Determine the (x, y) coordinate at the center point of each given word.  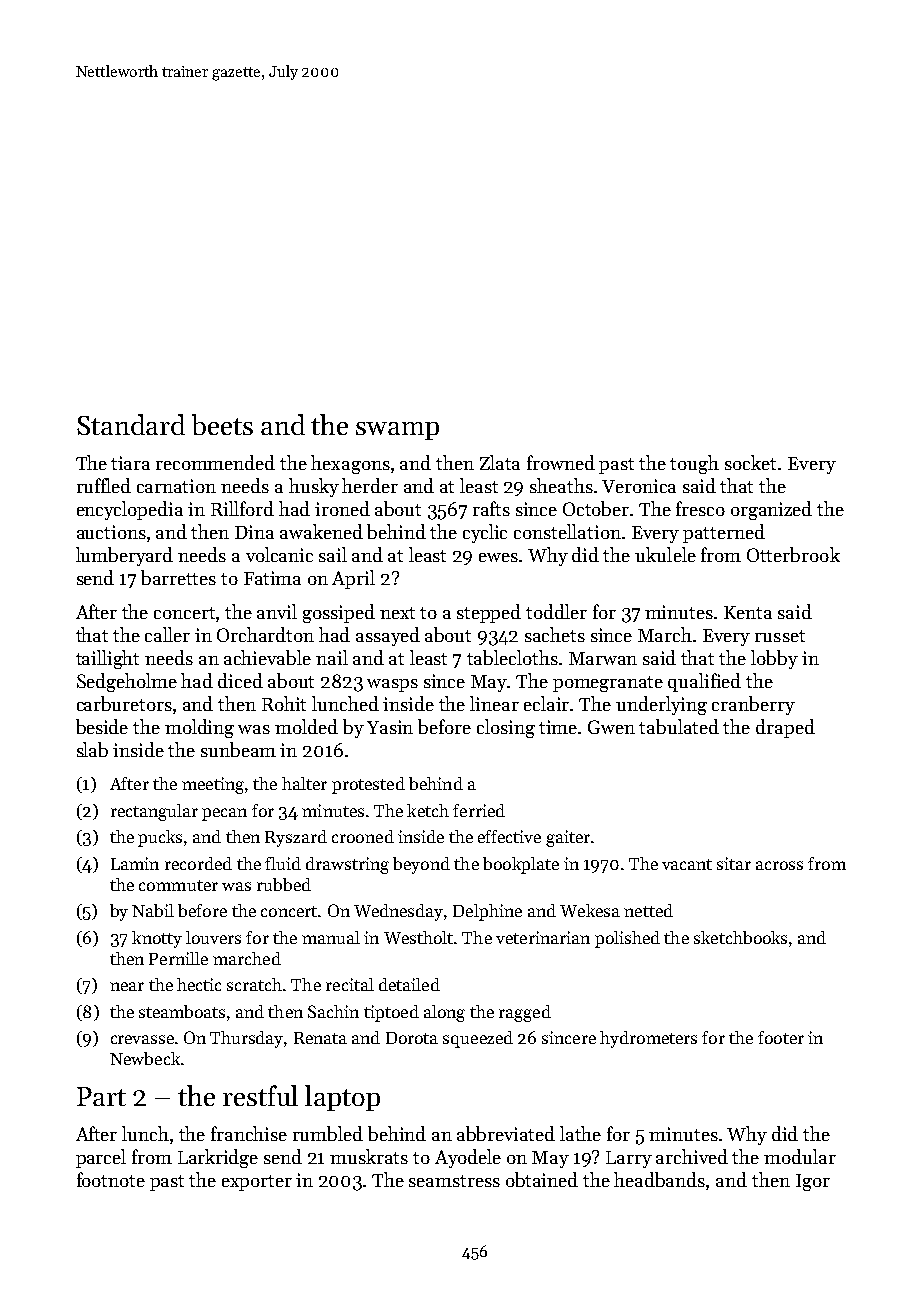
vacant (687, 864)
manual (331, 937)
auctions (111, 532)
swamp (397, 431)
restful (260, 1095)
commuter (178, 885)
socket (750, 462)
